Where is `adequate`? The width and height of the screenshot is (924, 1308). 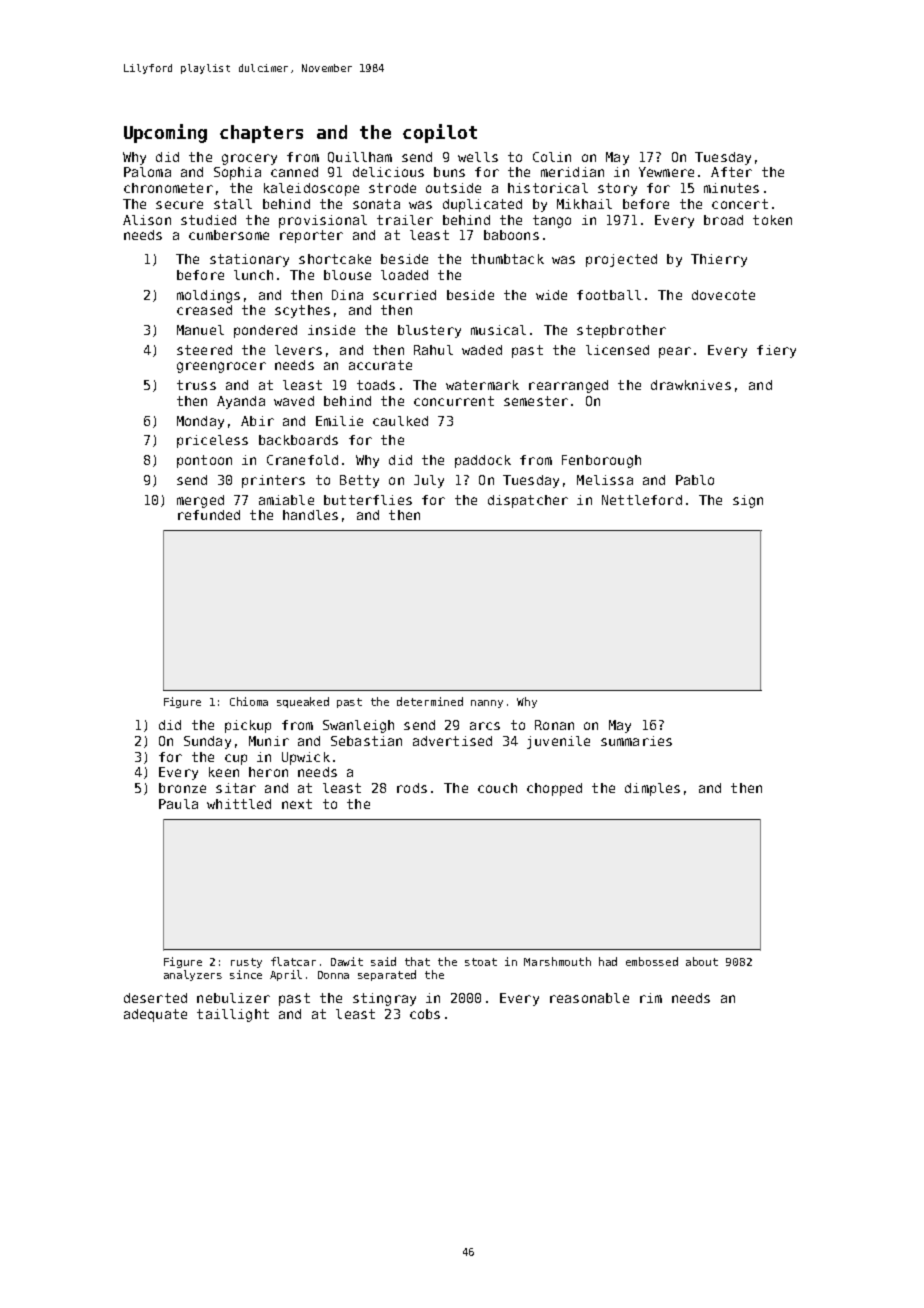
adequate is located at coordinates (155, 1015).
